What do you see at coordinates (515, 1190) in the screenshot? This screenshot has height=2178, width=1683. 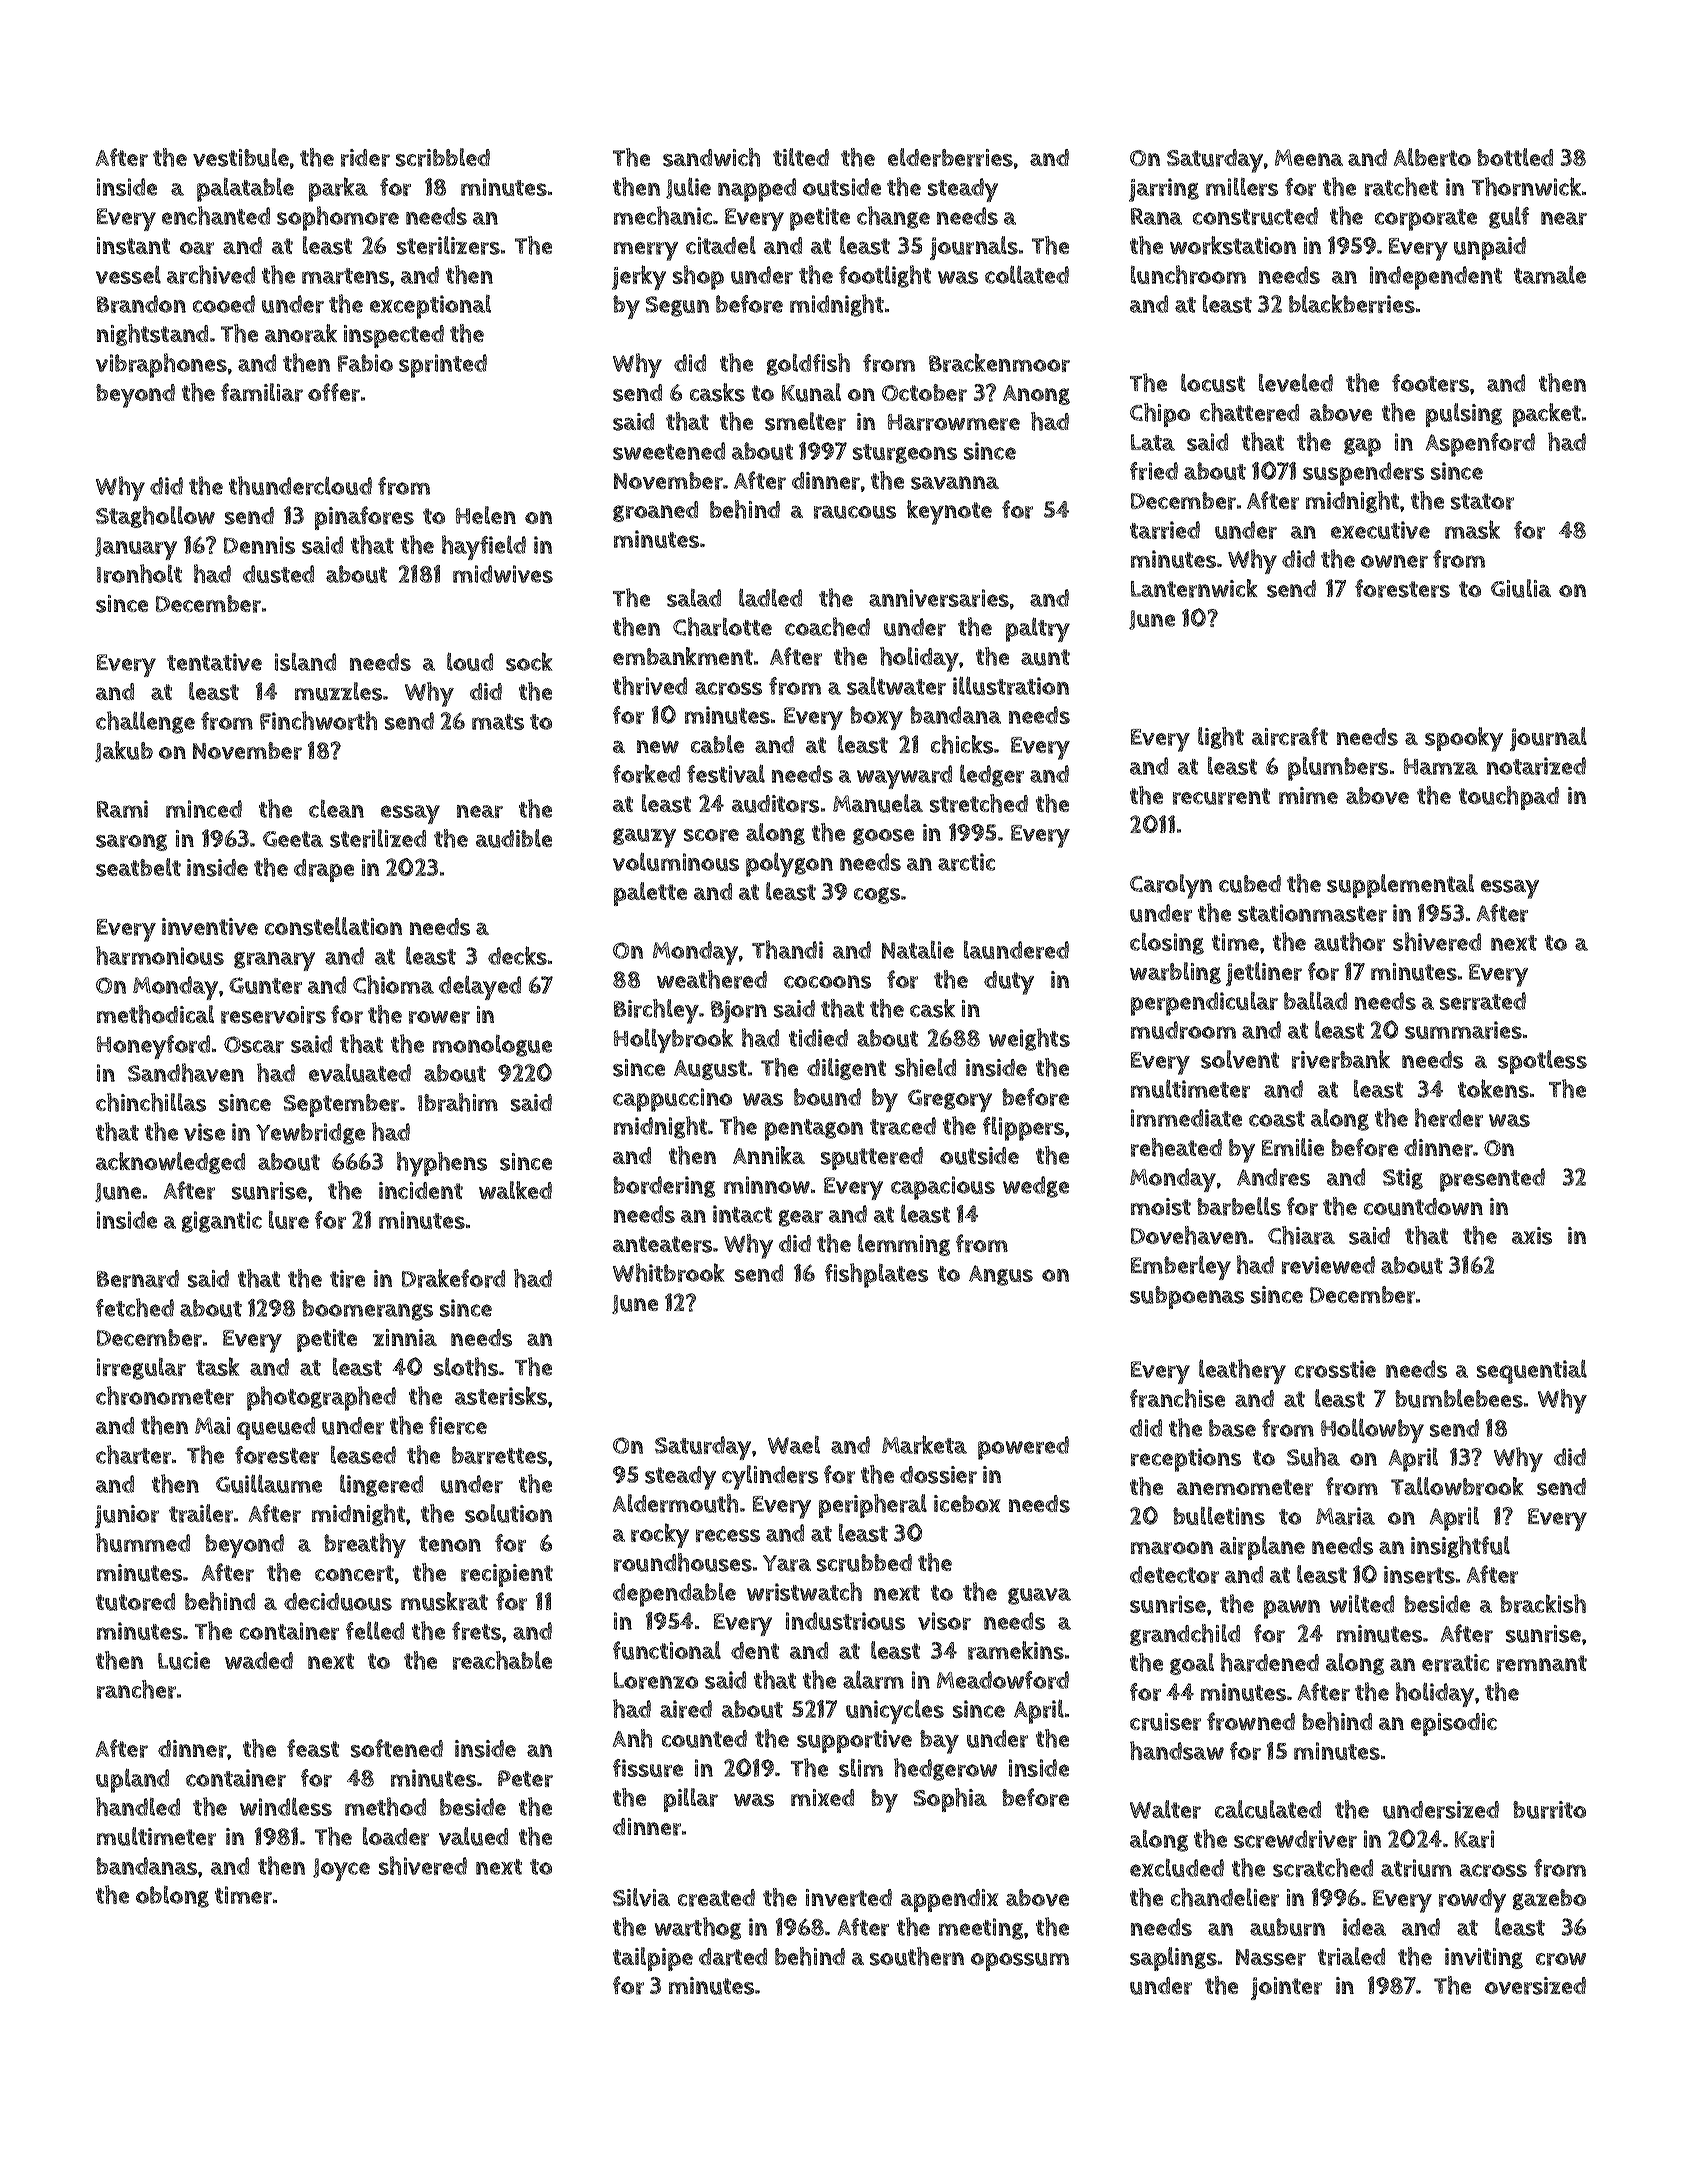 I see `walked` at bounding box center [515, 1190].
